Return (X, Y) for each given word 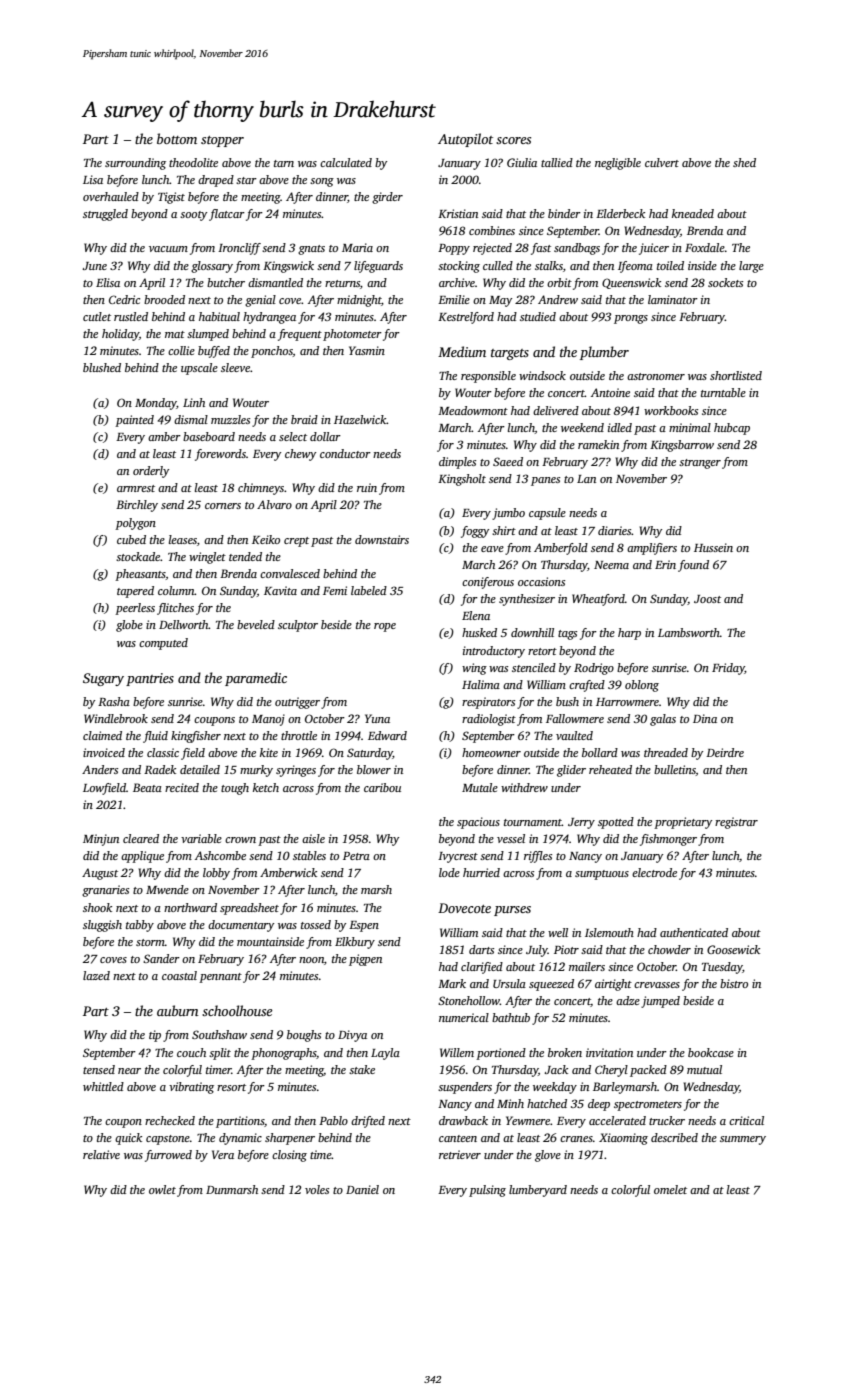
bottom (177, 138)
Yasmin (367, 350)
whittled (103, 1086)
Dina (705, 718)
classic (163, 752)
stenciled (534, 667)
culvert (662, 162)
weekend (582, 427)
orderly (151, 472)
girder (387, 198)
